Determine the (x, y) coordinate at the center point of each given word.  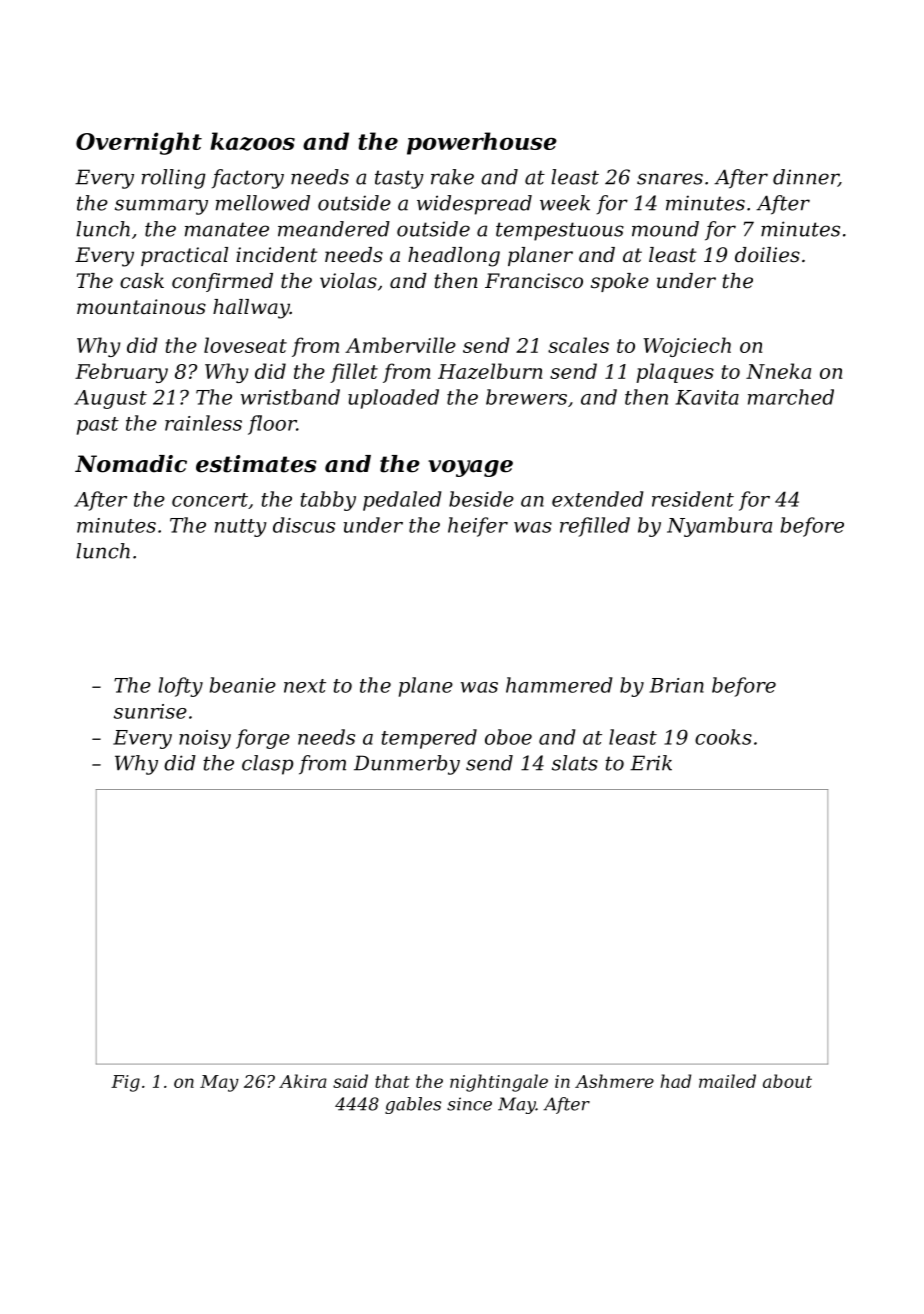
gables (413, 1105)
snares (670, 179)
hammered (559, 685)
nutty (241, 528)
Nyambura (719, 527)
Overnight (139, 143)
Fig (125, 1083)
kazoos (252, 141)
